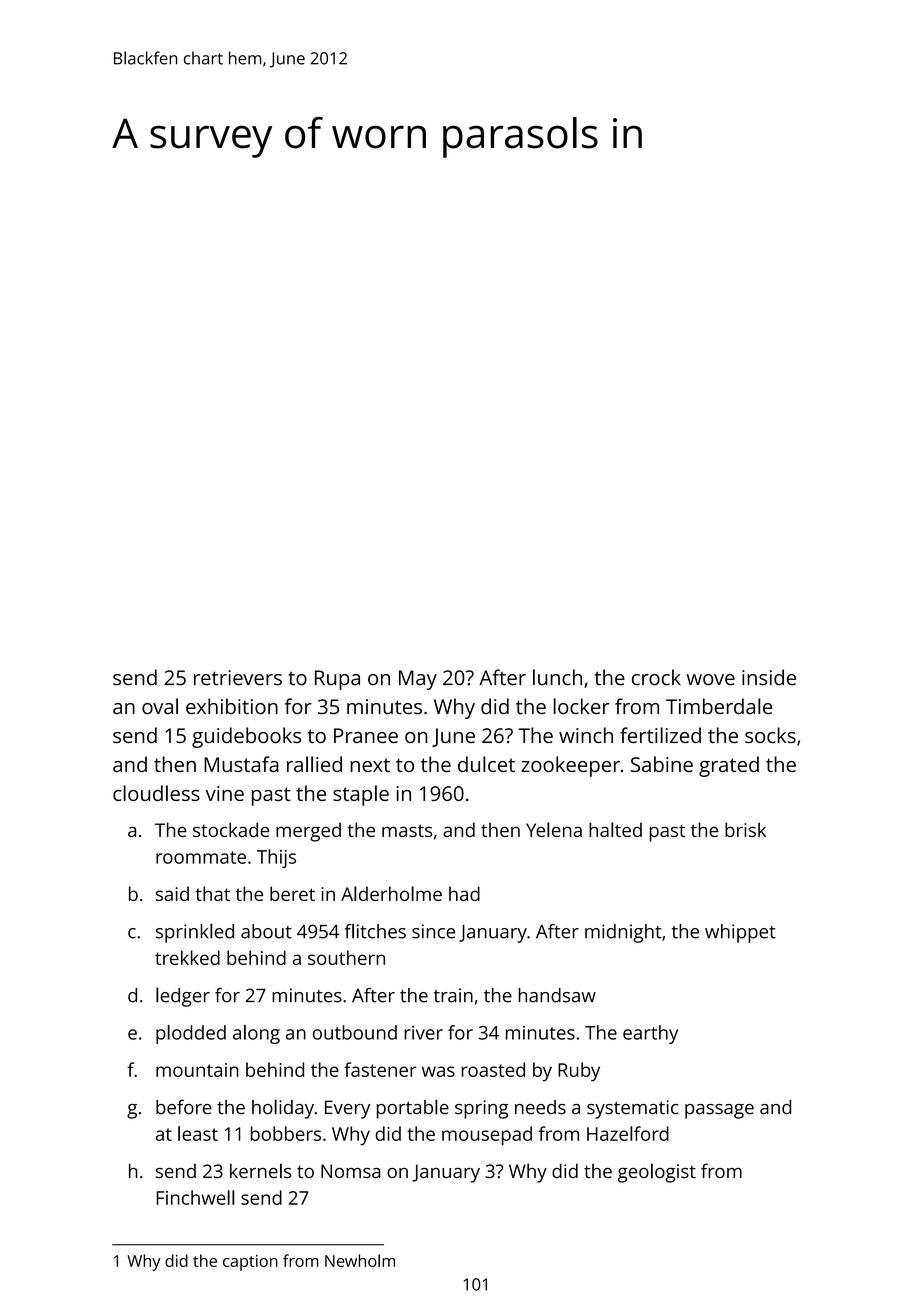 This screenshot has width=924, height=1314. I want to click on passage, so click(719, 1111).
